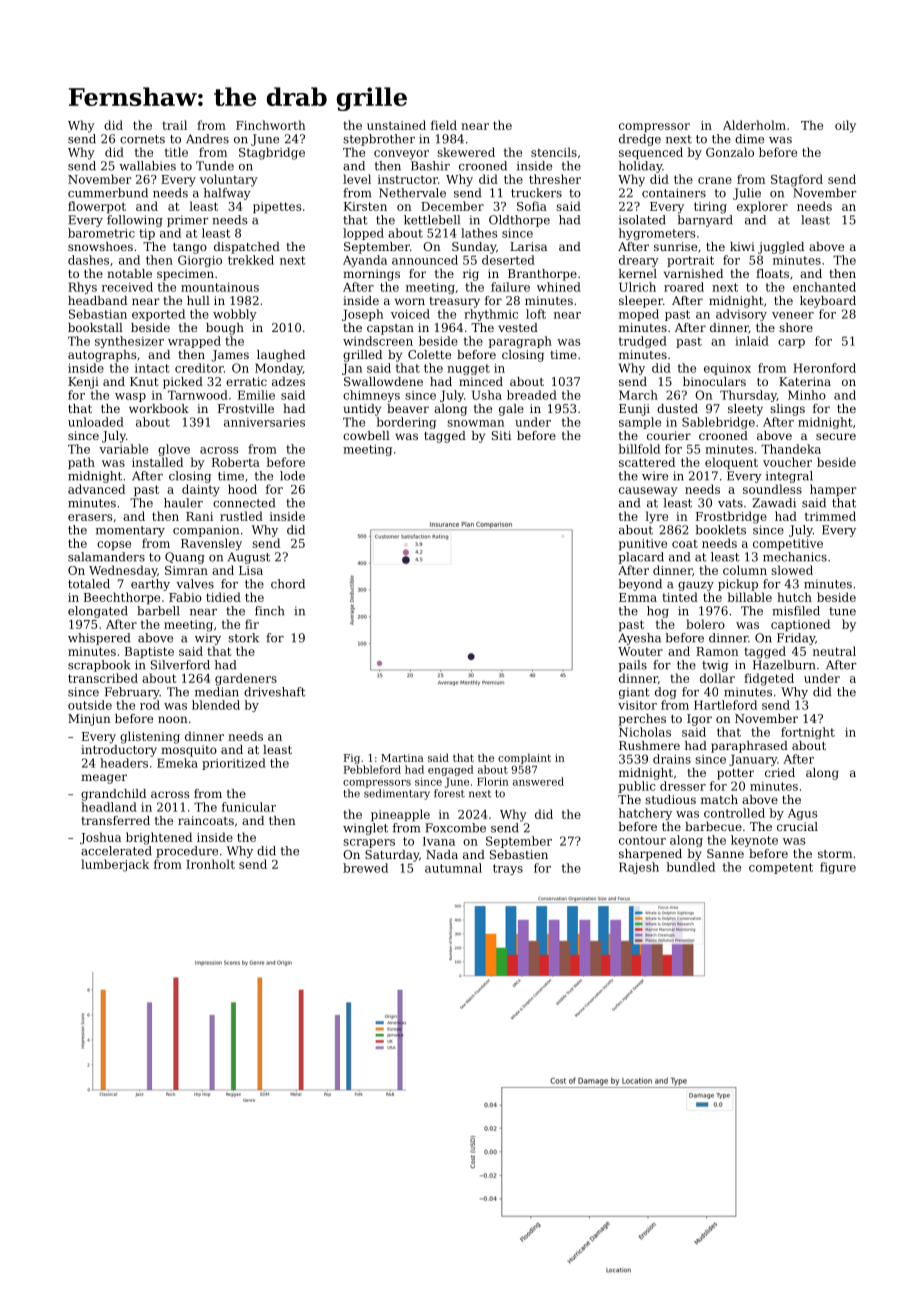 The width and height of the image is (924, 1308). What do you see at coordinates (288, 584) in the image?
I see `chord` at bounding box center [288, 584].
